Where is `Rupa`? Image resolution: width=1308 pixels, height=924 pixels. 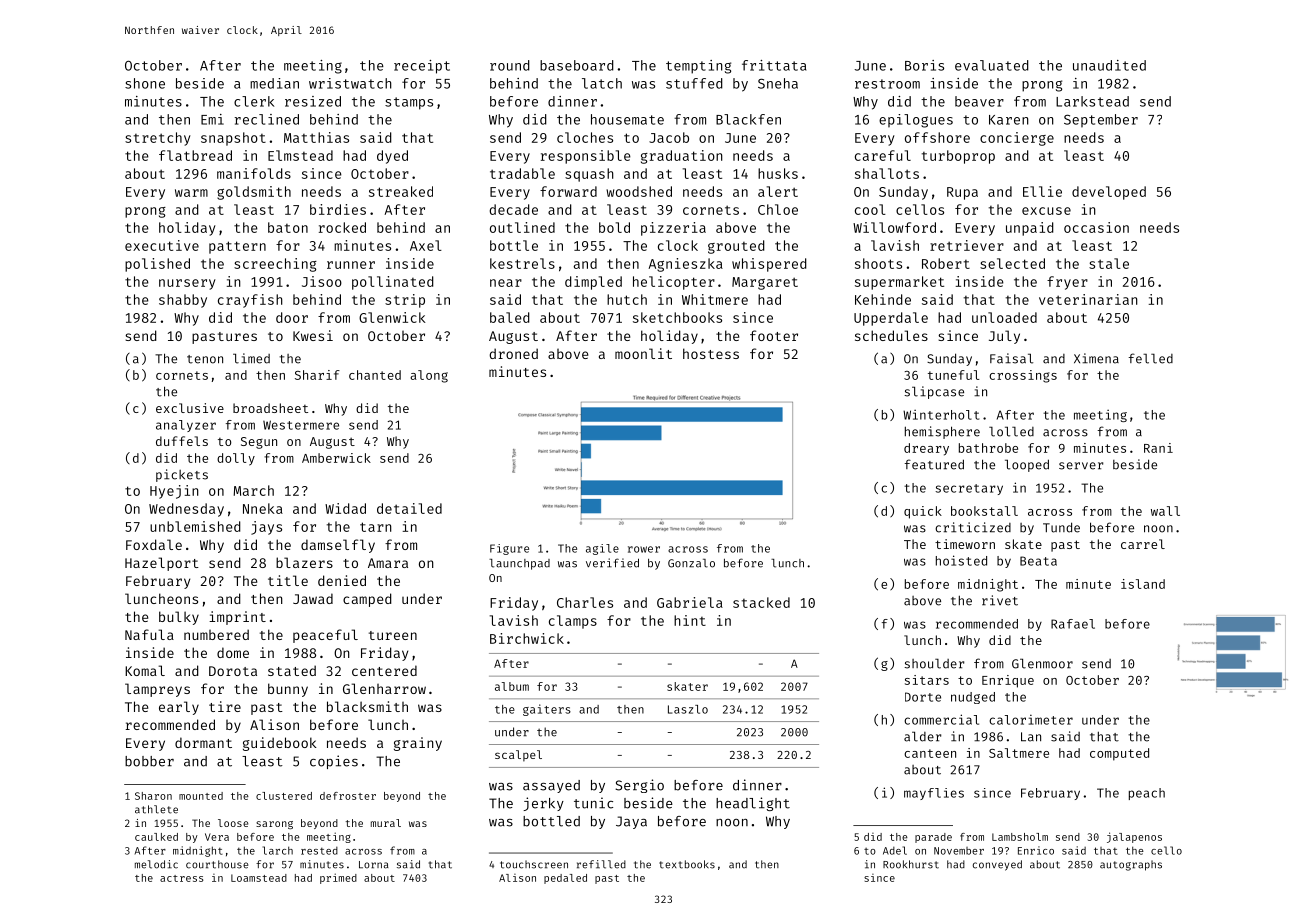
Rupa is located at coordinates (962, 193).
